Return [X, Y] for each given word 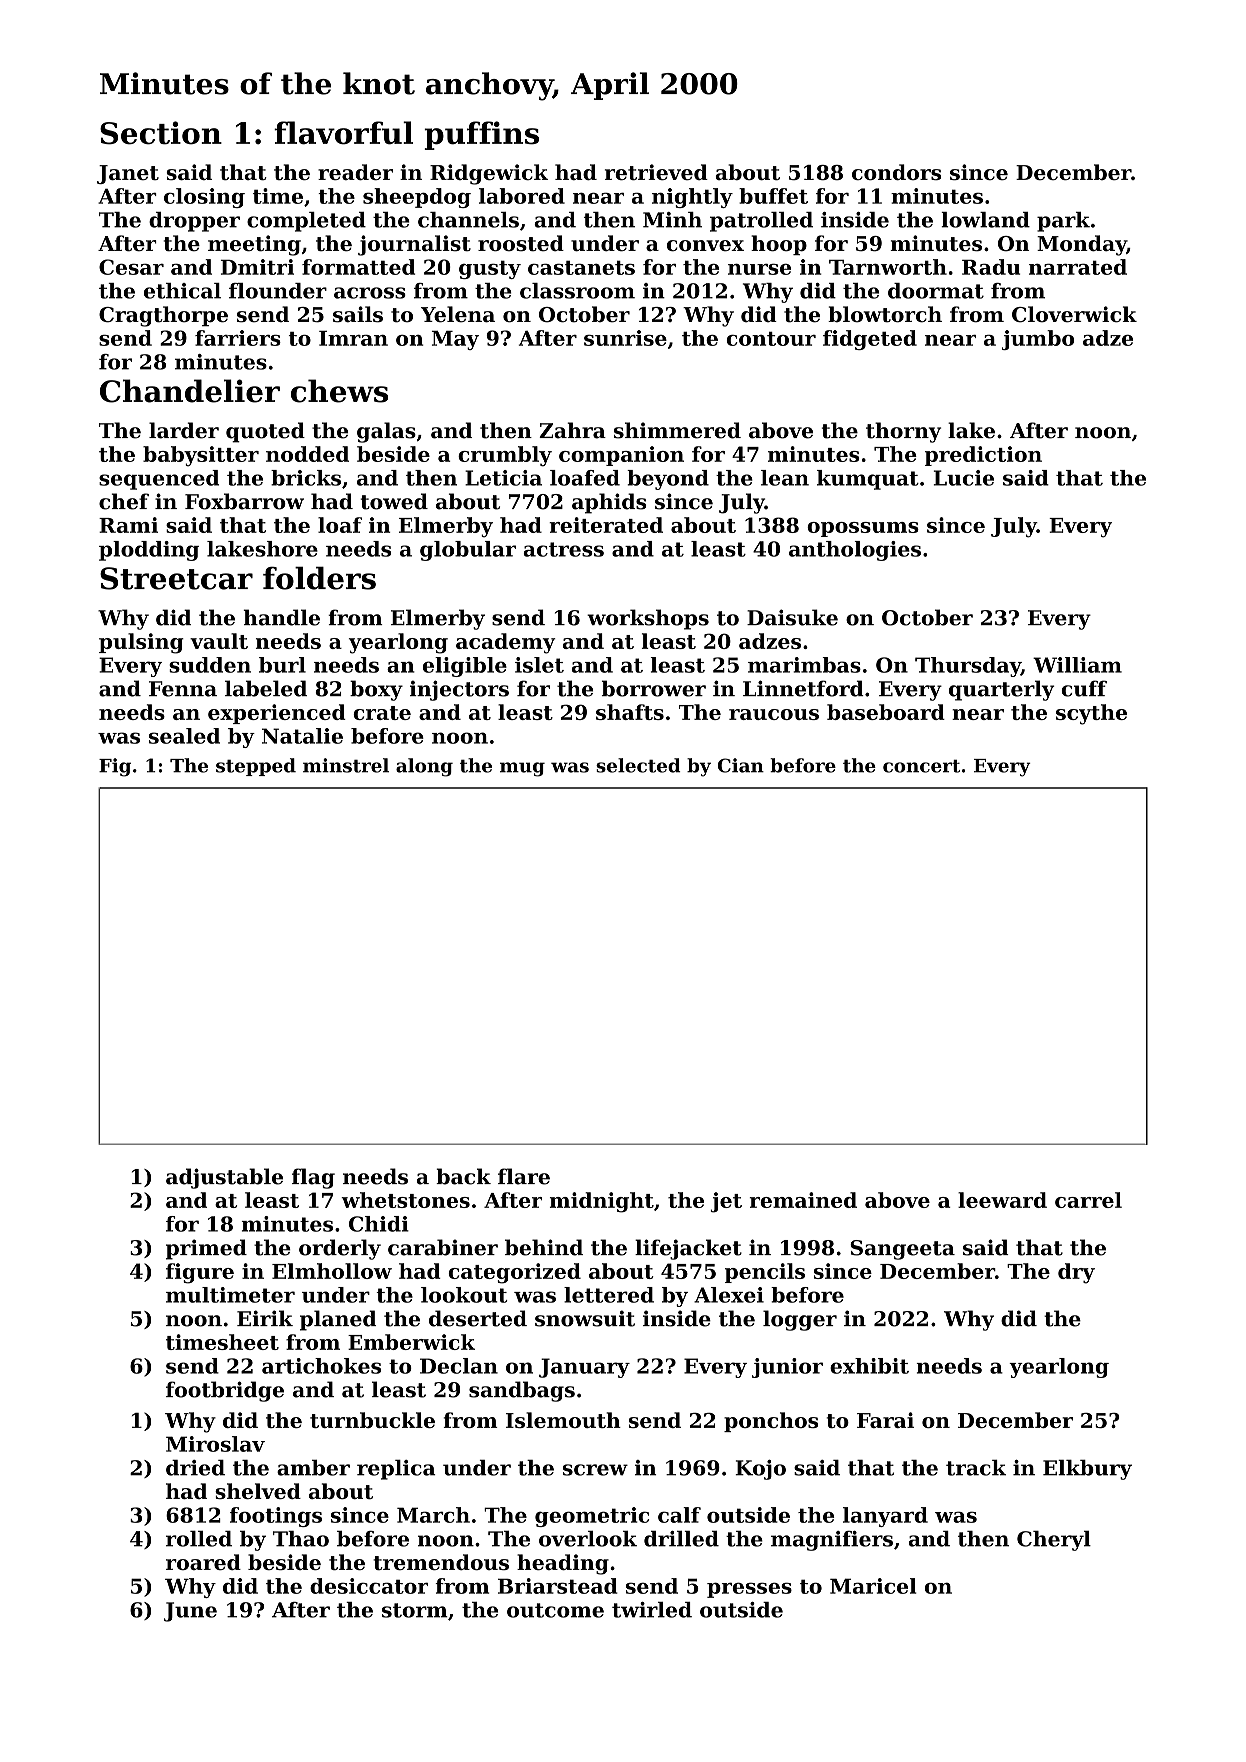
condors [896, 172]
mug [522, 769]
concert [921, 766]
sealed [184, 736]
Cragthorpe [163, 316]
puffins [481, 135]
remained [803, 1200]
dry [1076, 1273]
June [190, 1612]
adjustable [224, 1178]
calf [679, 1515]
